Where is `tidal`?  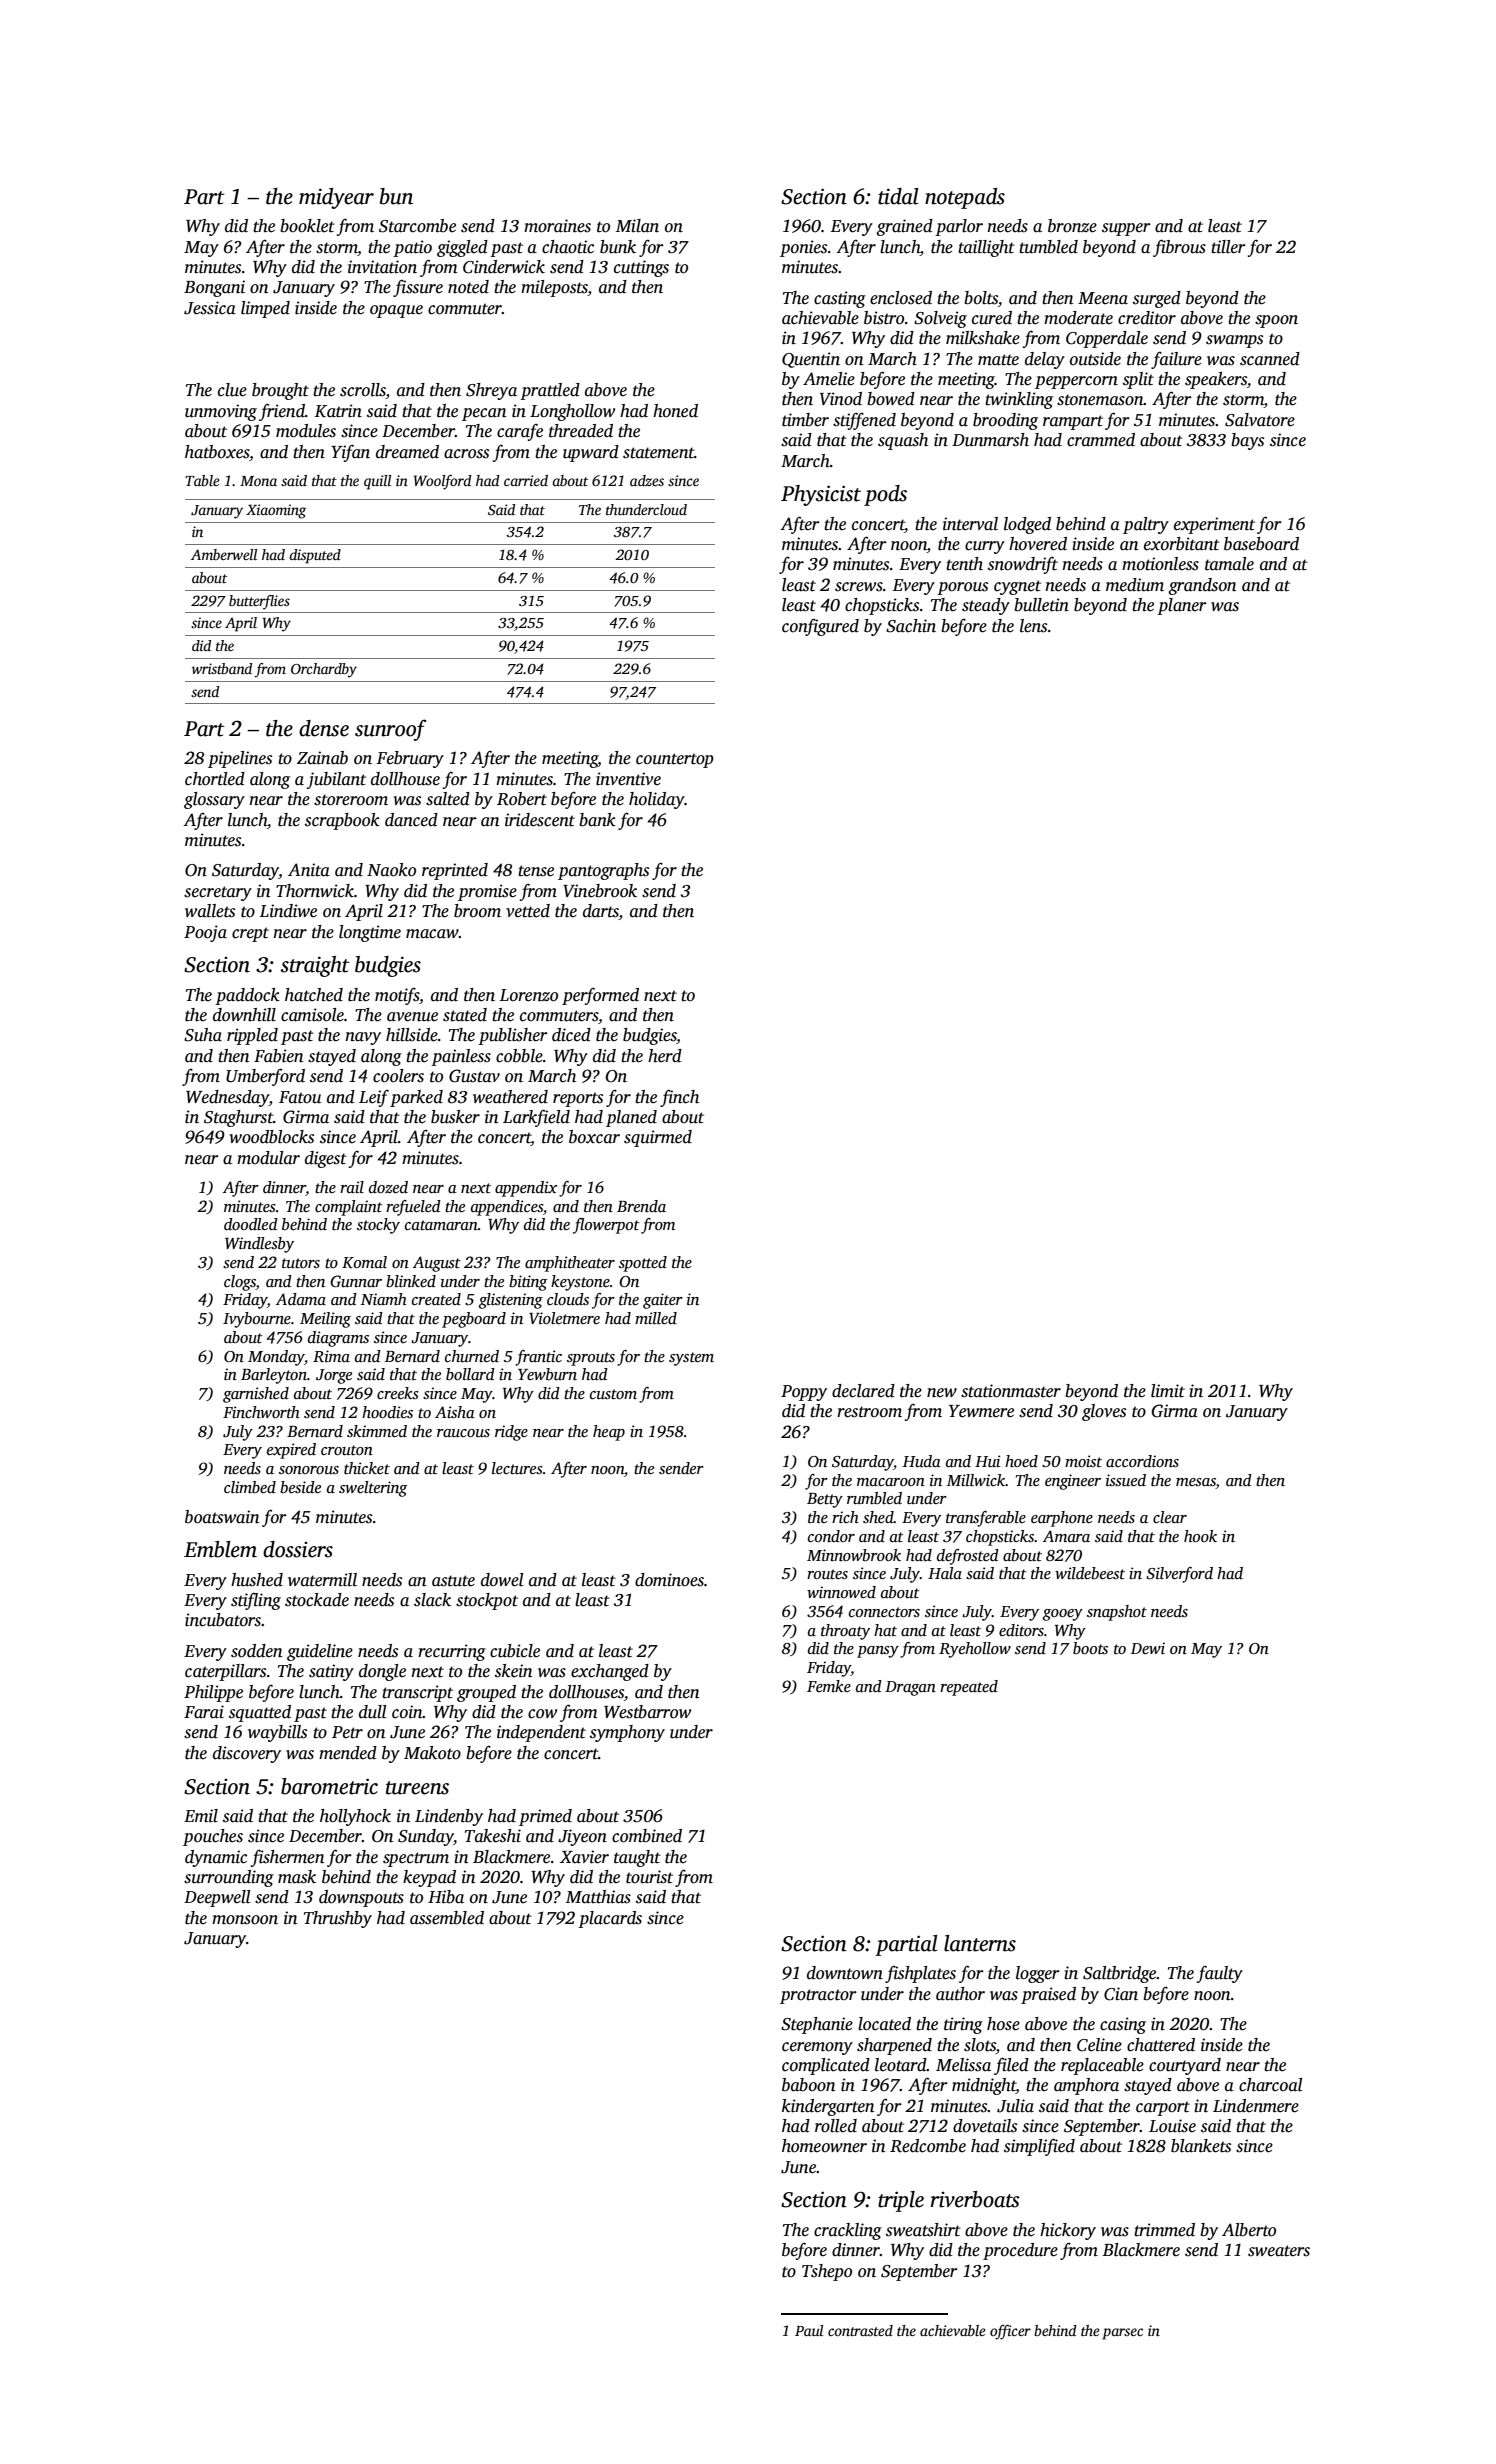
tidal is located at coordinates (898, 196).
